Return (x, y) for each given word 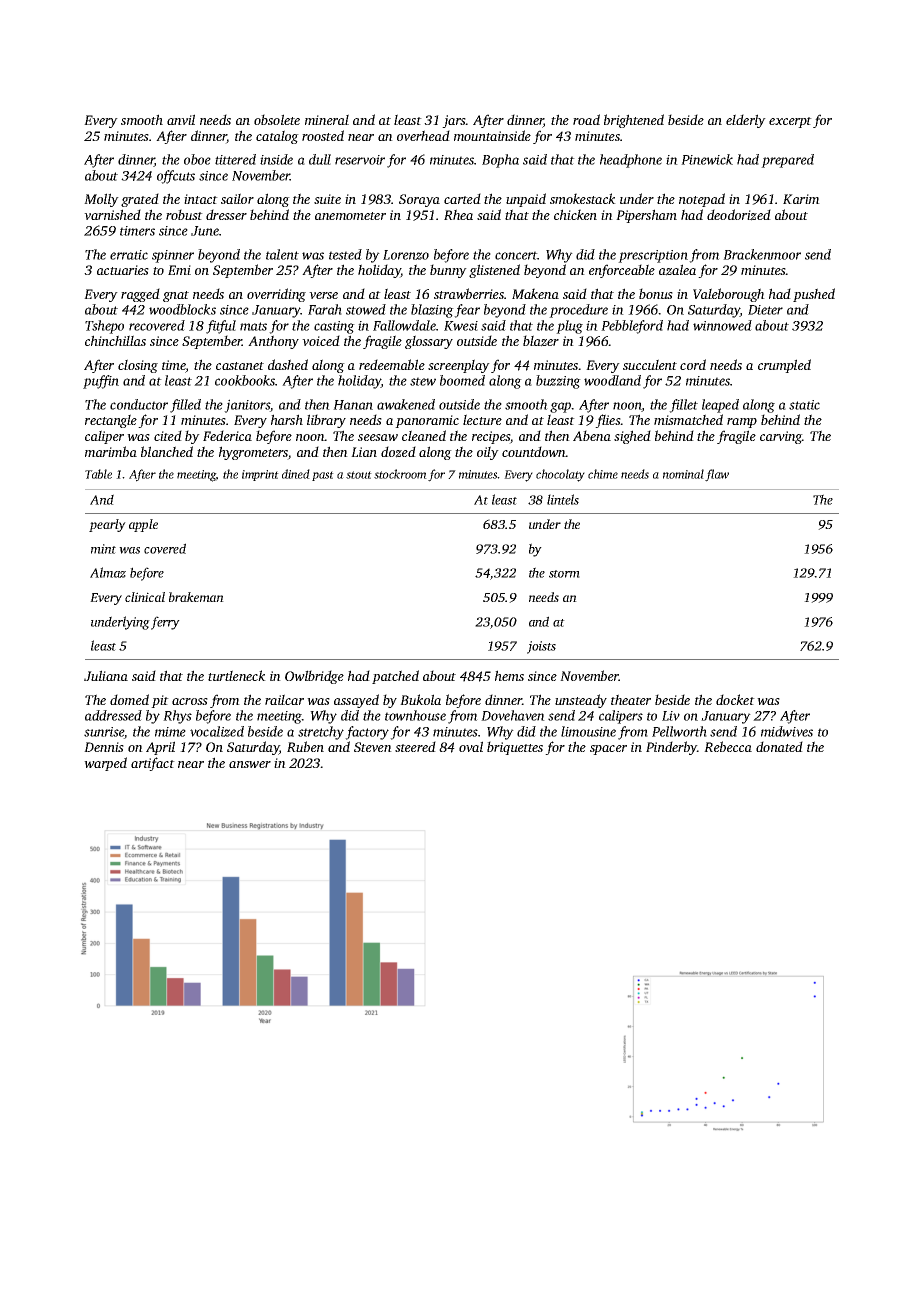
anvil (181, 119)
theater (631, 699)
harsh (287, 419)
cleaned (424, 435)
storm (564, 574)
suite (327, 199)
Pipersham (646, 216)
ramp (742, 423)
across (190, 701)
